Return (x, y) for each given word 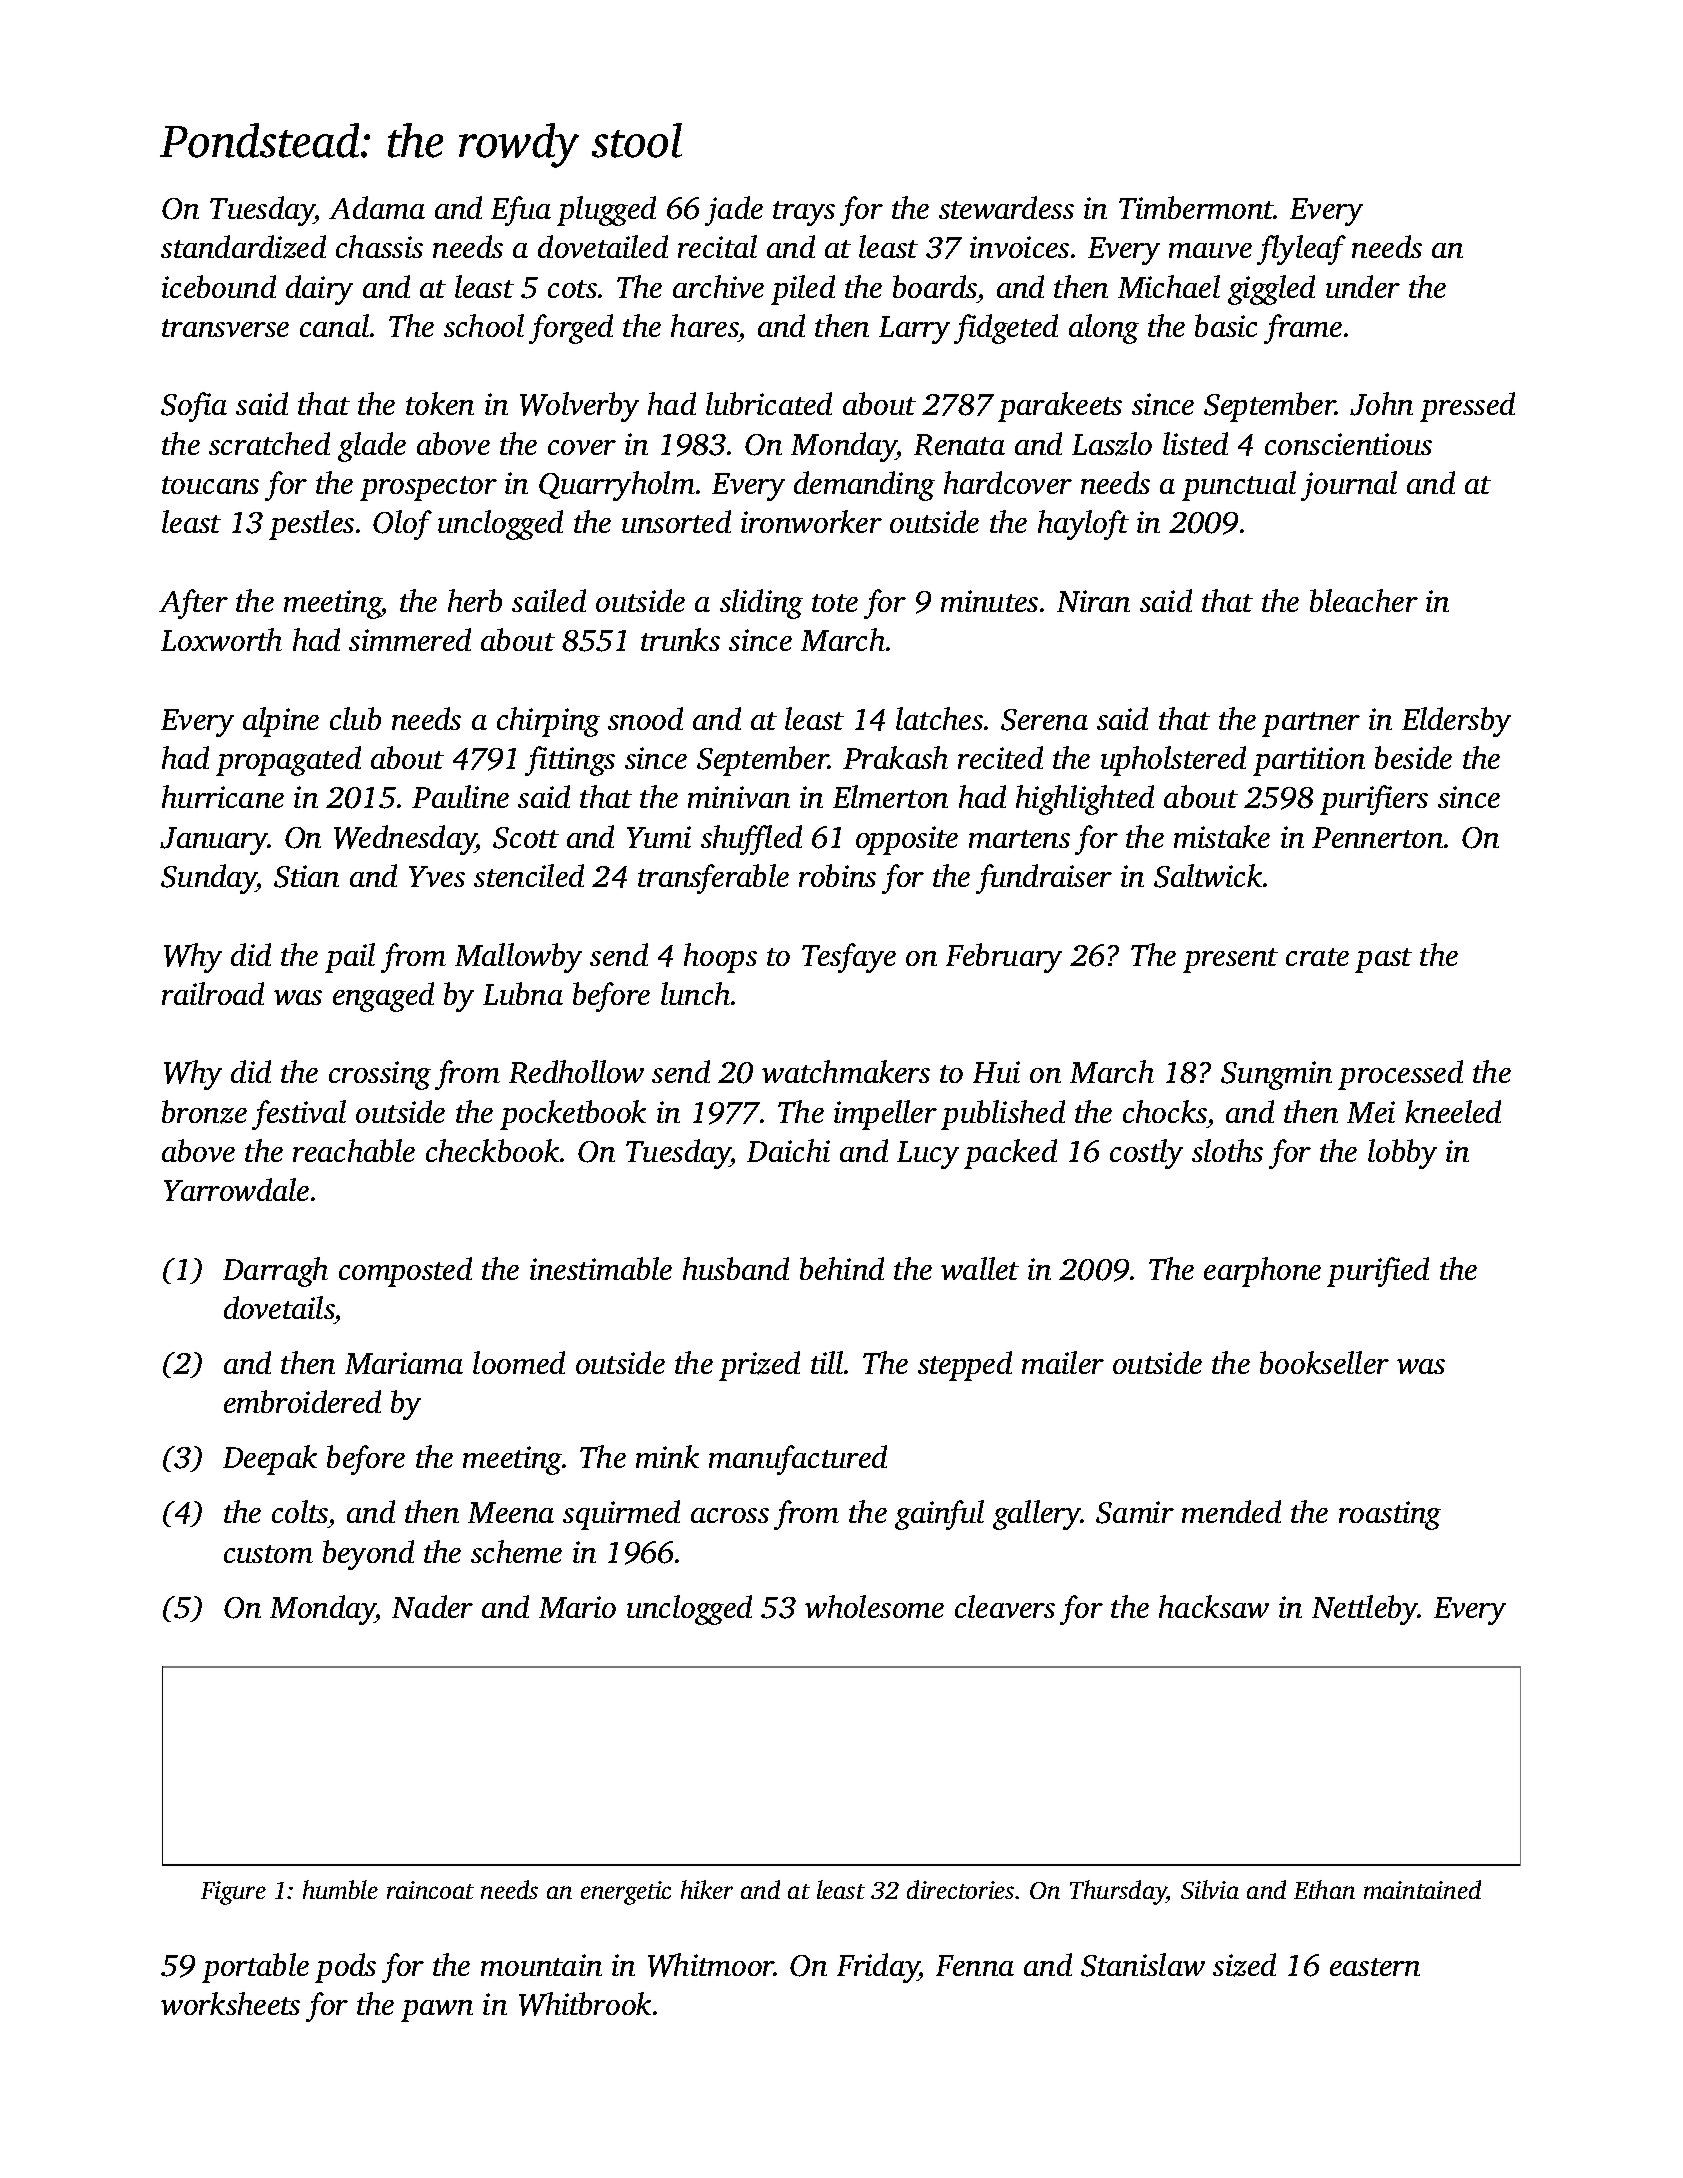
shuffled (751, 840)
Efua (521, 211)
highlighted (1085, 800)
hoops (720, 958)
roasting (1390, 1515)
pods (345, 1968)
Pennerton (1377, 837)
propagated (288, 761)
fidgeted (1006, 329)
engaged (383, 997)
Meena (511, 1512)
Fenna (975, 1965)
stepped (965, 1366)
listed (1195, 443)
